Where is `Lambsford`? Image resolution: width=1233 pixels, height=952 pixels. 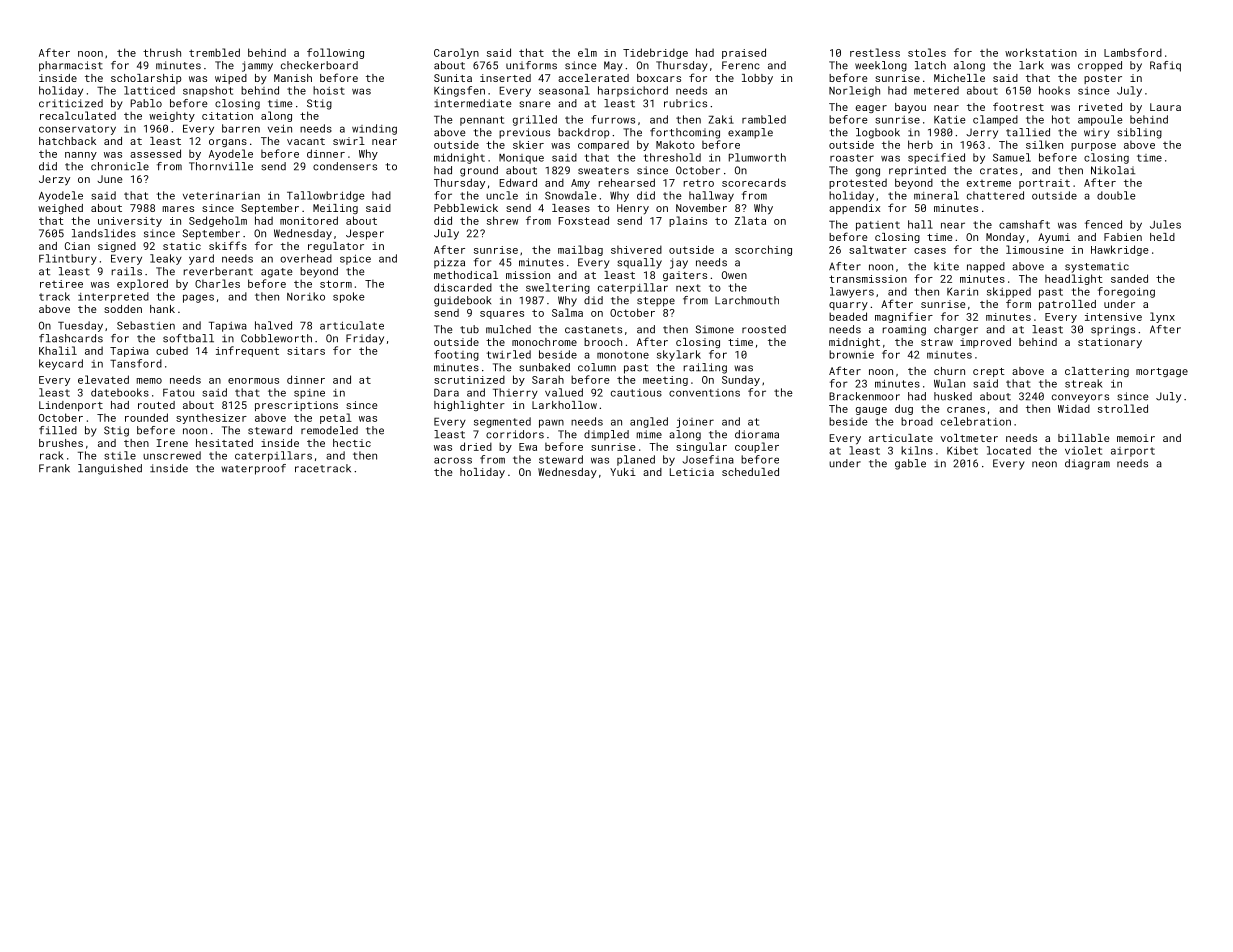
Lambsford is located at coordinates (1133, 52).
